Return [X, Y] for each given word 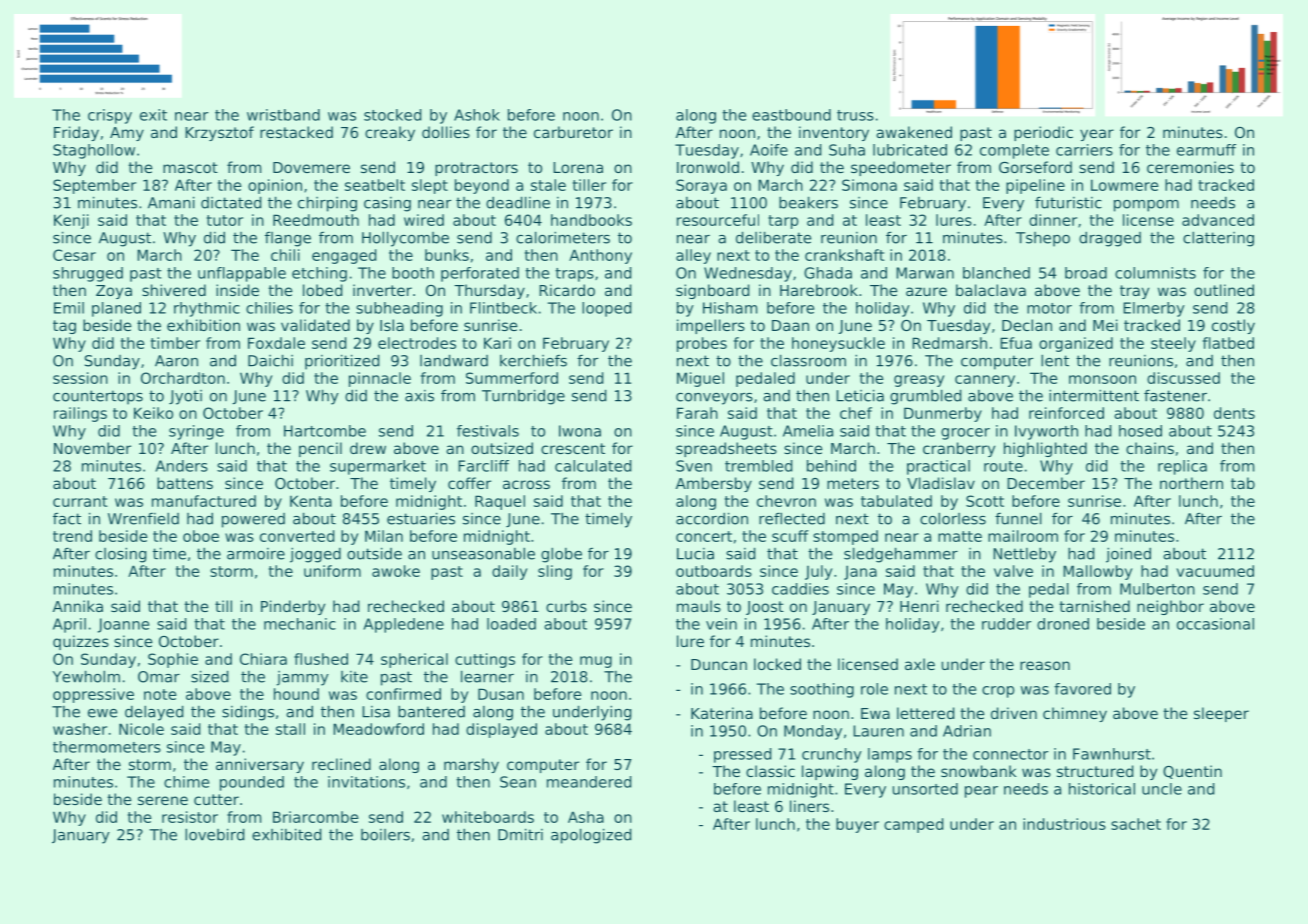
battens [185, 483]
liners [809, 806]
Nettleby [1024, 555]
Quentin [1192, 772]
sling [555, 572]
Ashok [477, 115]
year [1097, 135]
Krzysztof [219, 133]
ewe [102, 713]
